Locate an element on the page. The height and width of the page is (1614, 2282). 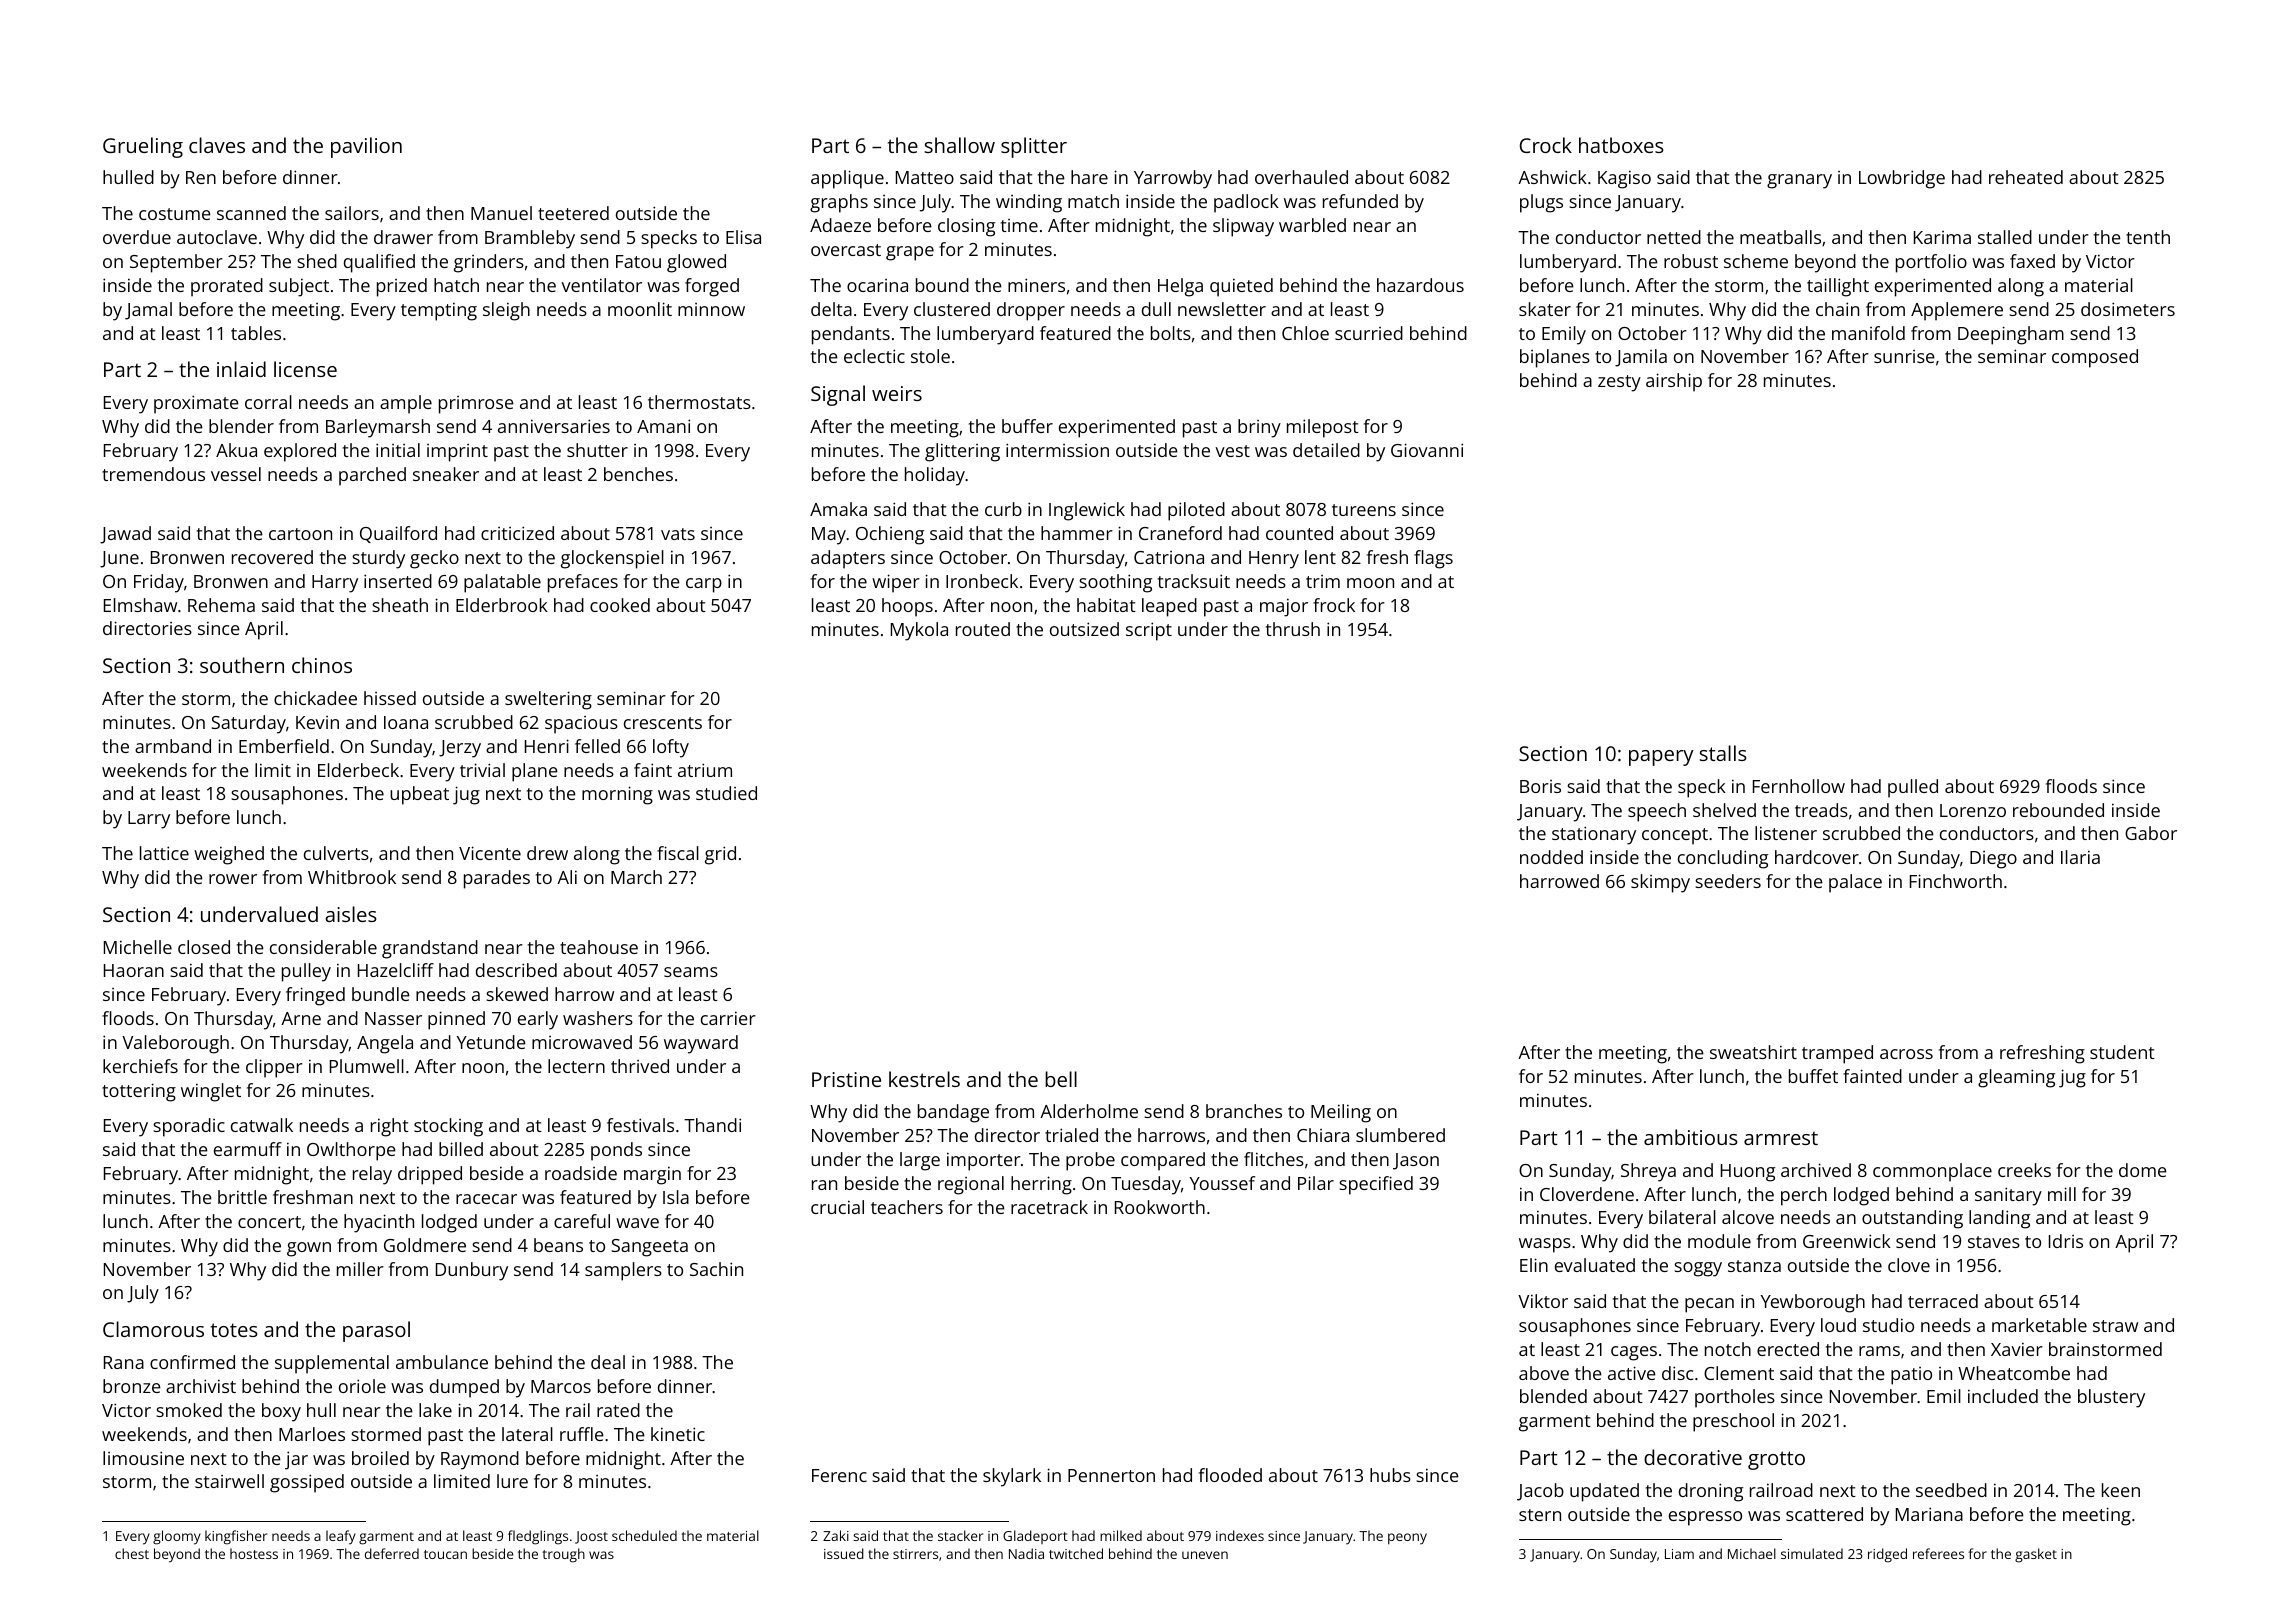
kinetic is located at coordinates (678, 1434).
